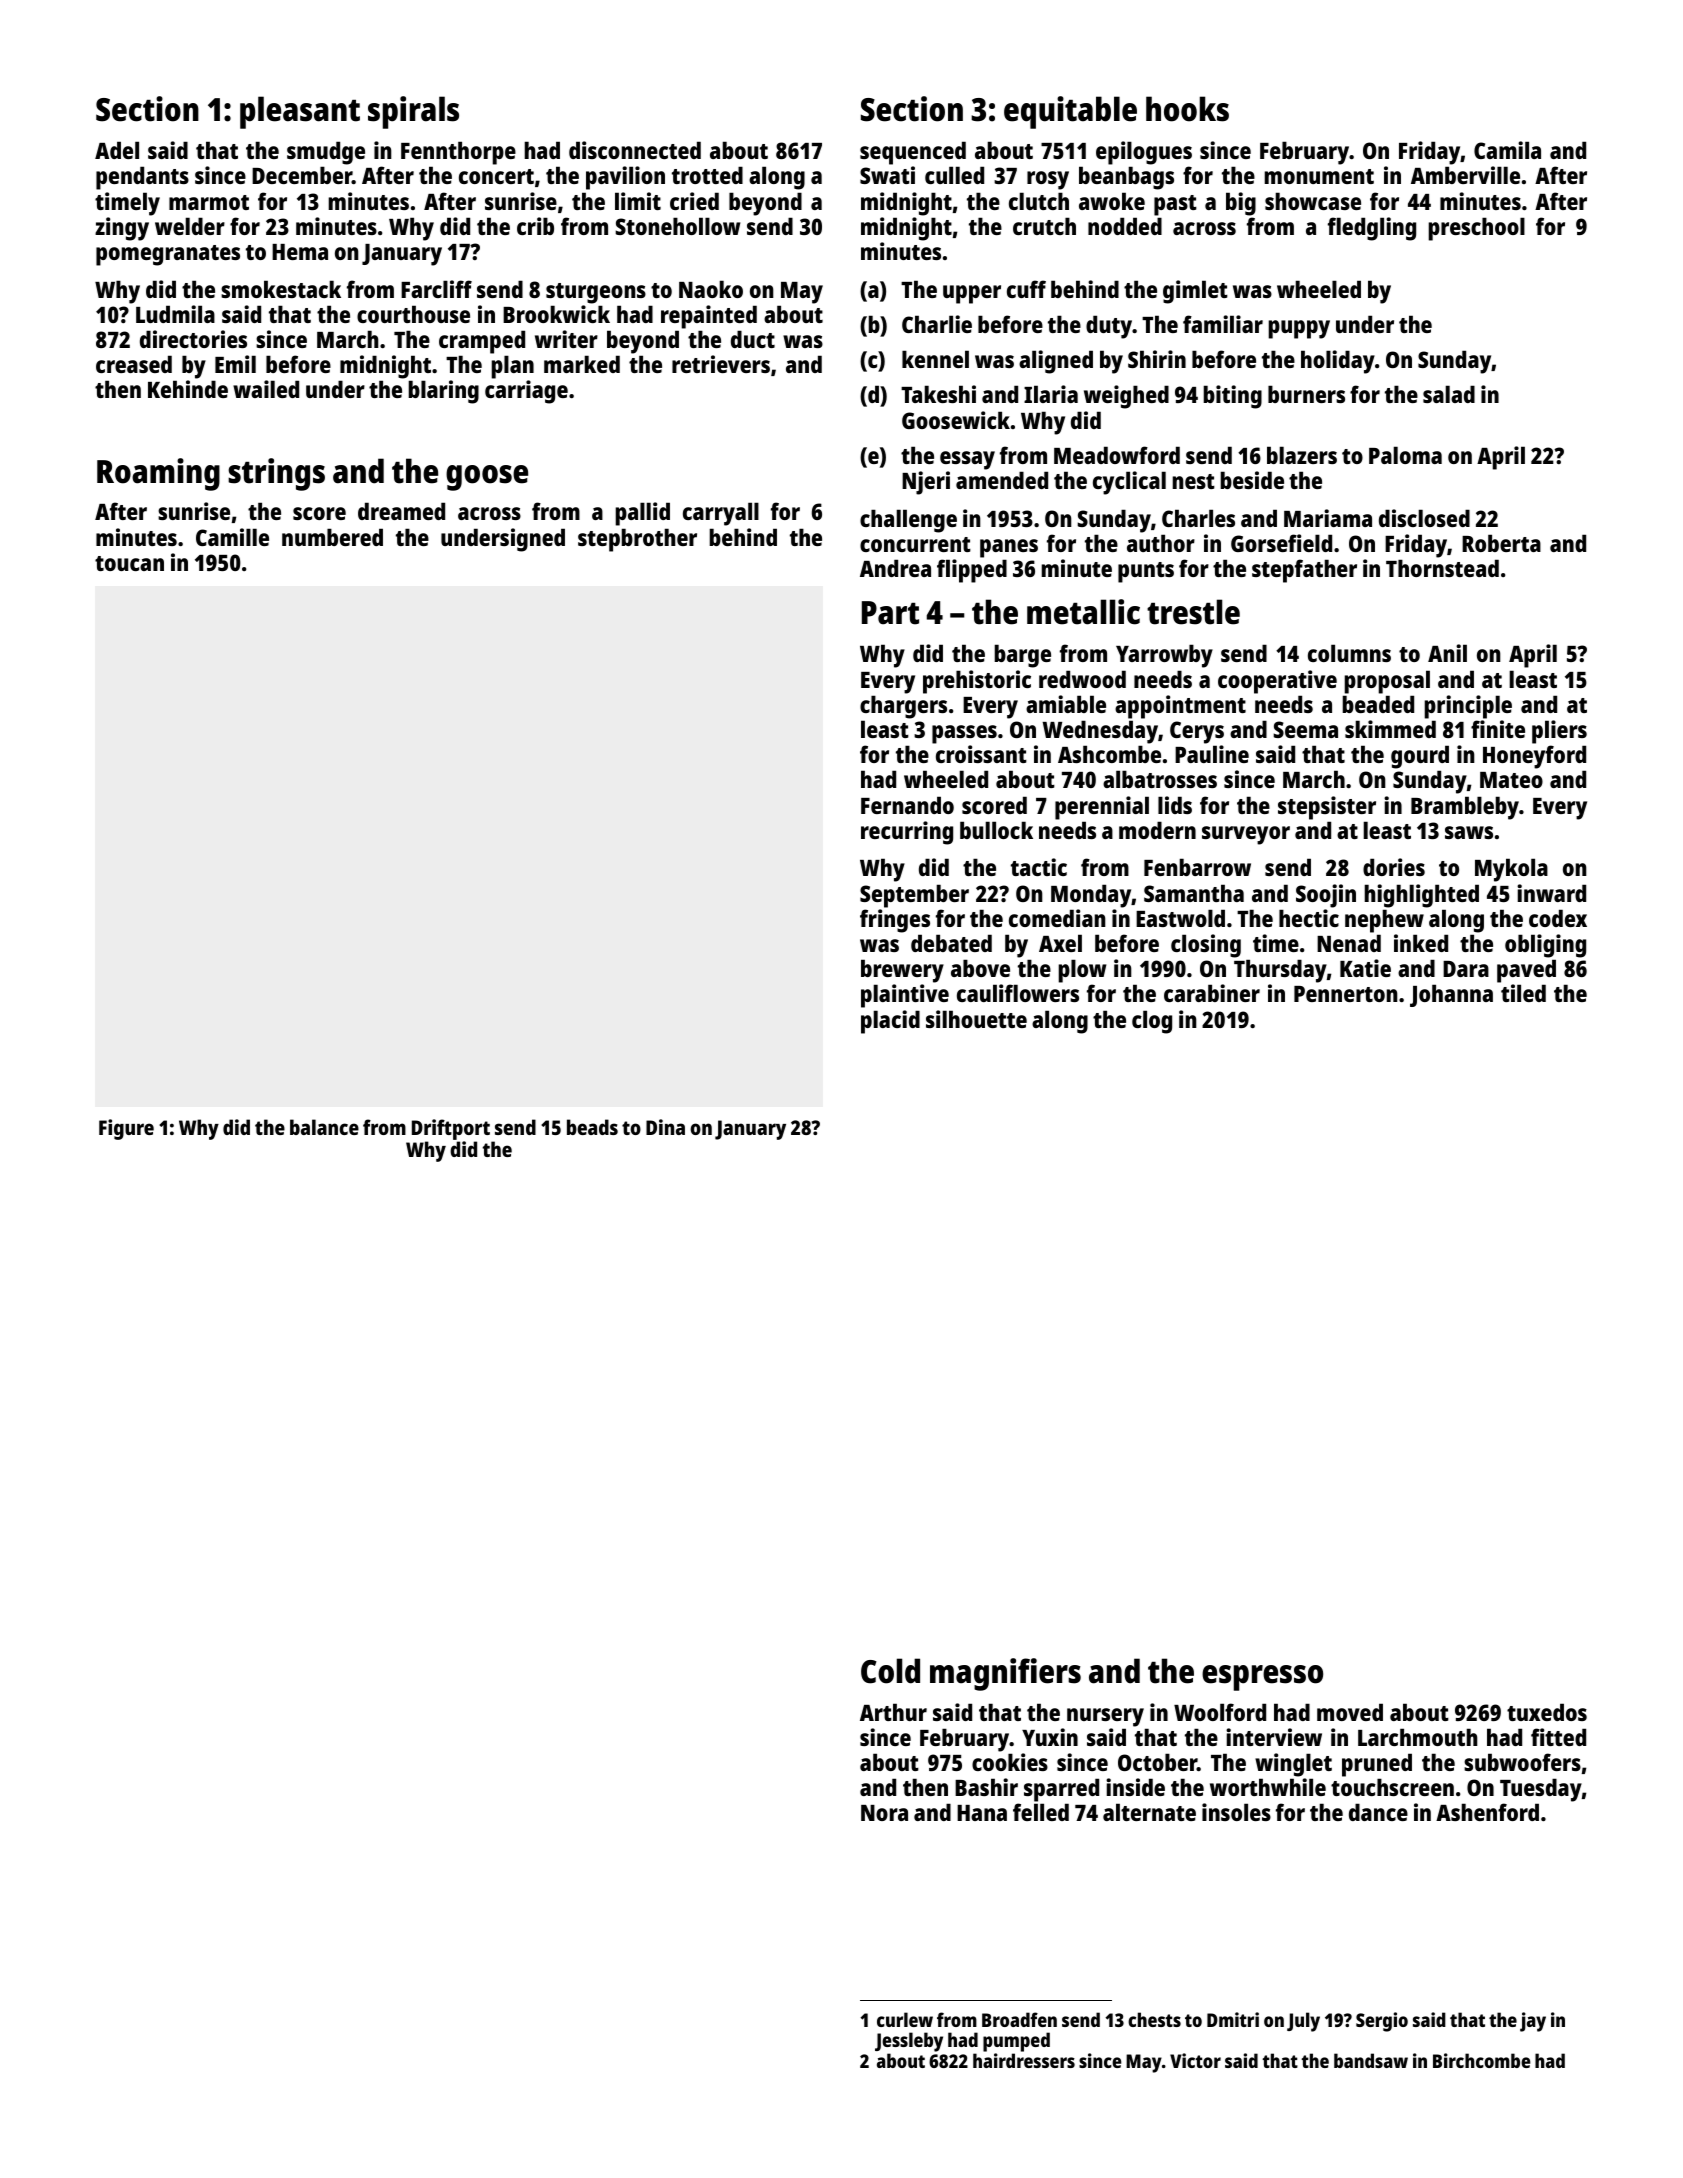 This document has height=2178, width=1683. What do you see at coordinates (126, 1129) in the document?
I see `Figure` at bounding box center [126, 1129].
